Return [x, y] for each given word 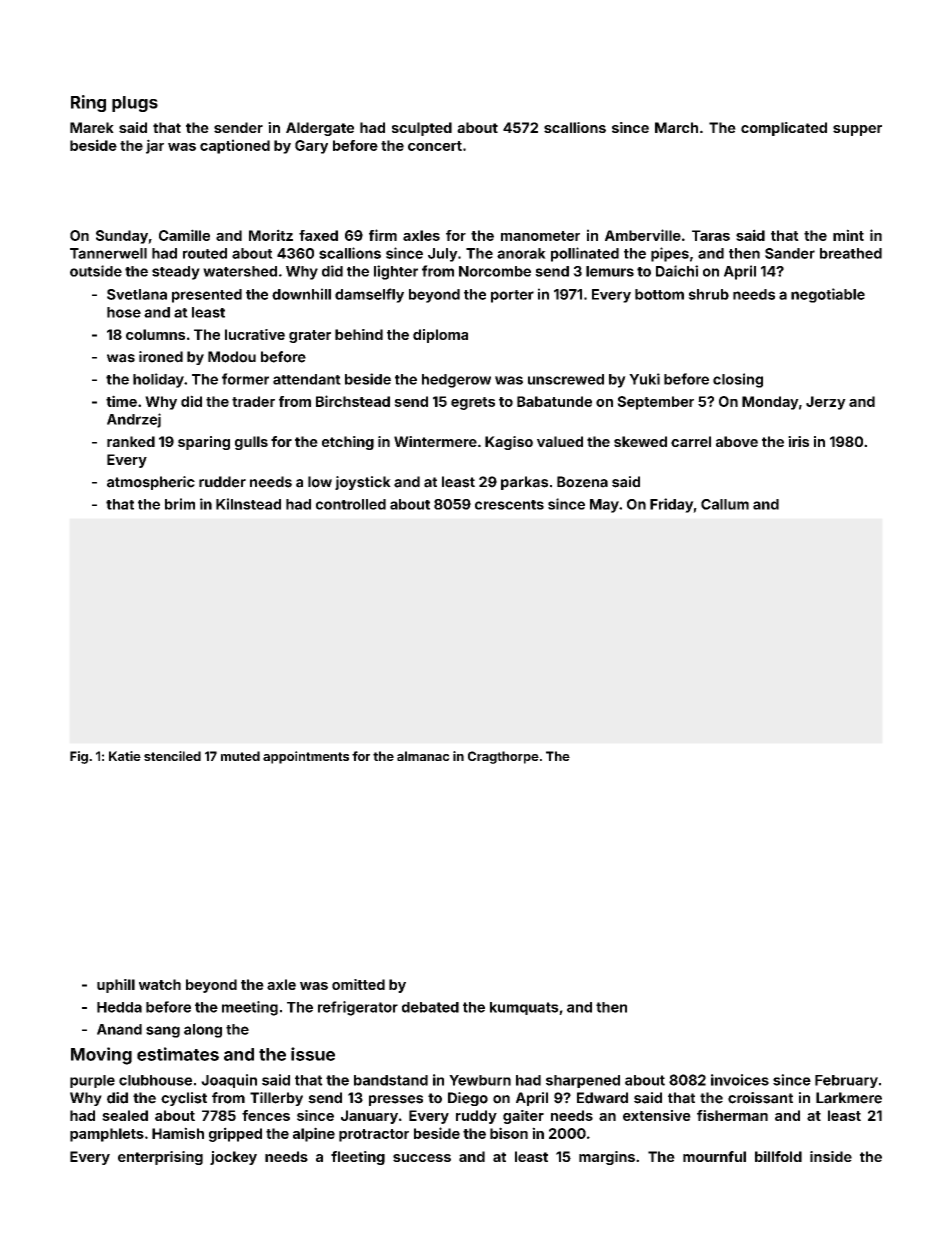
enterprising [160, 1158]
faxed [318, 235]
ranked [131, 441]
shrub [708, 294]
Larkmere [849, 1098]
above [737, 441]
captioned [235, 146]
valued [560, 441]
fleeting [358, 1158]
